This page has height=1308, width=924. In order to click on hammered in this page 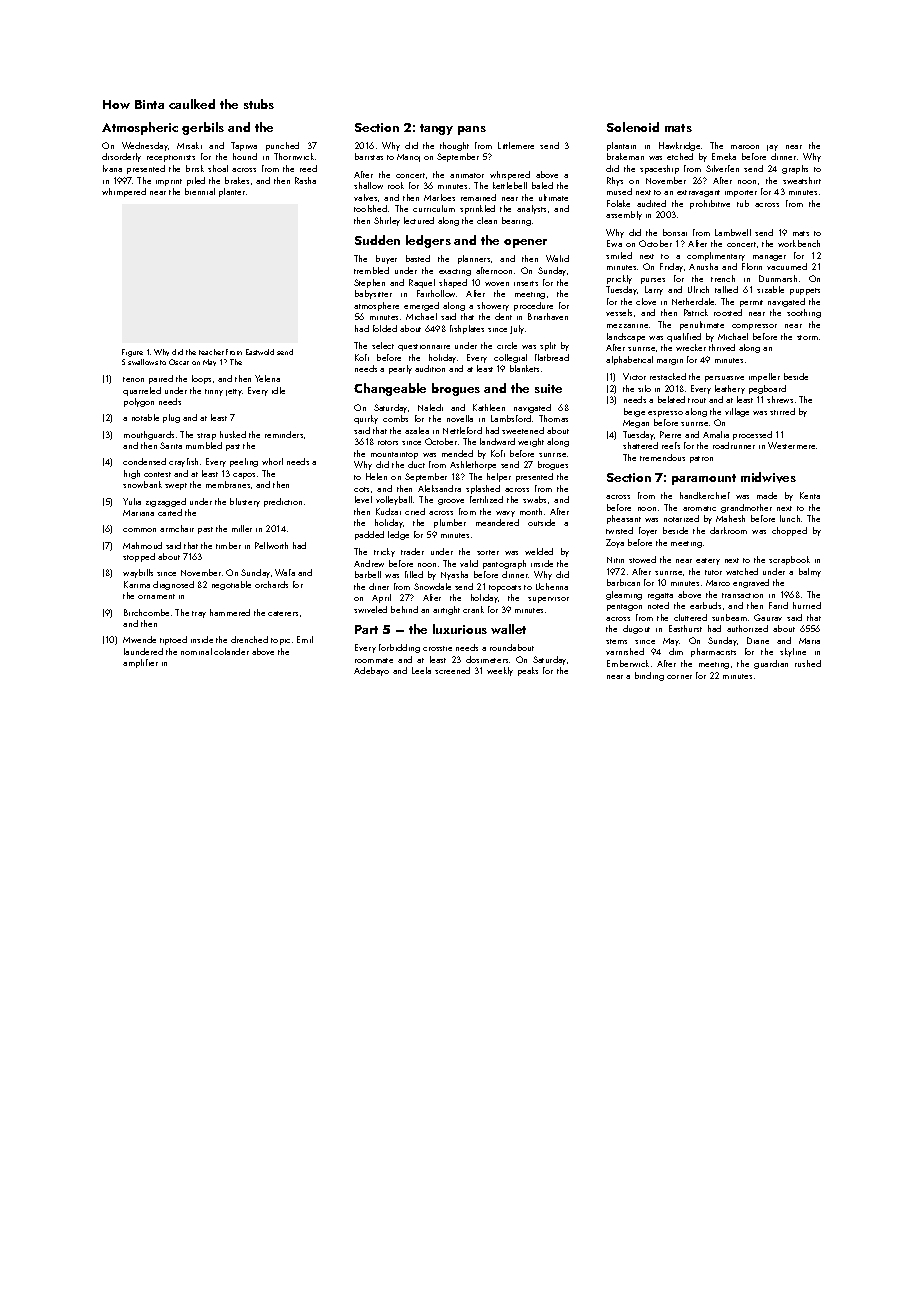, I will do `click(230, 612)`.
